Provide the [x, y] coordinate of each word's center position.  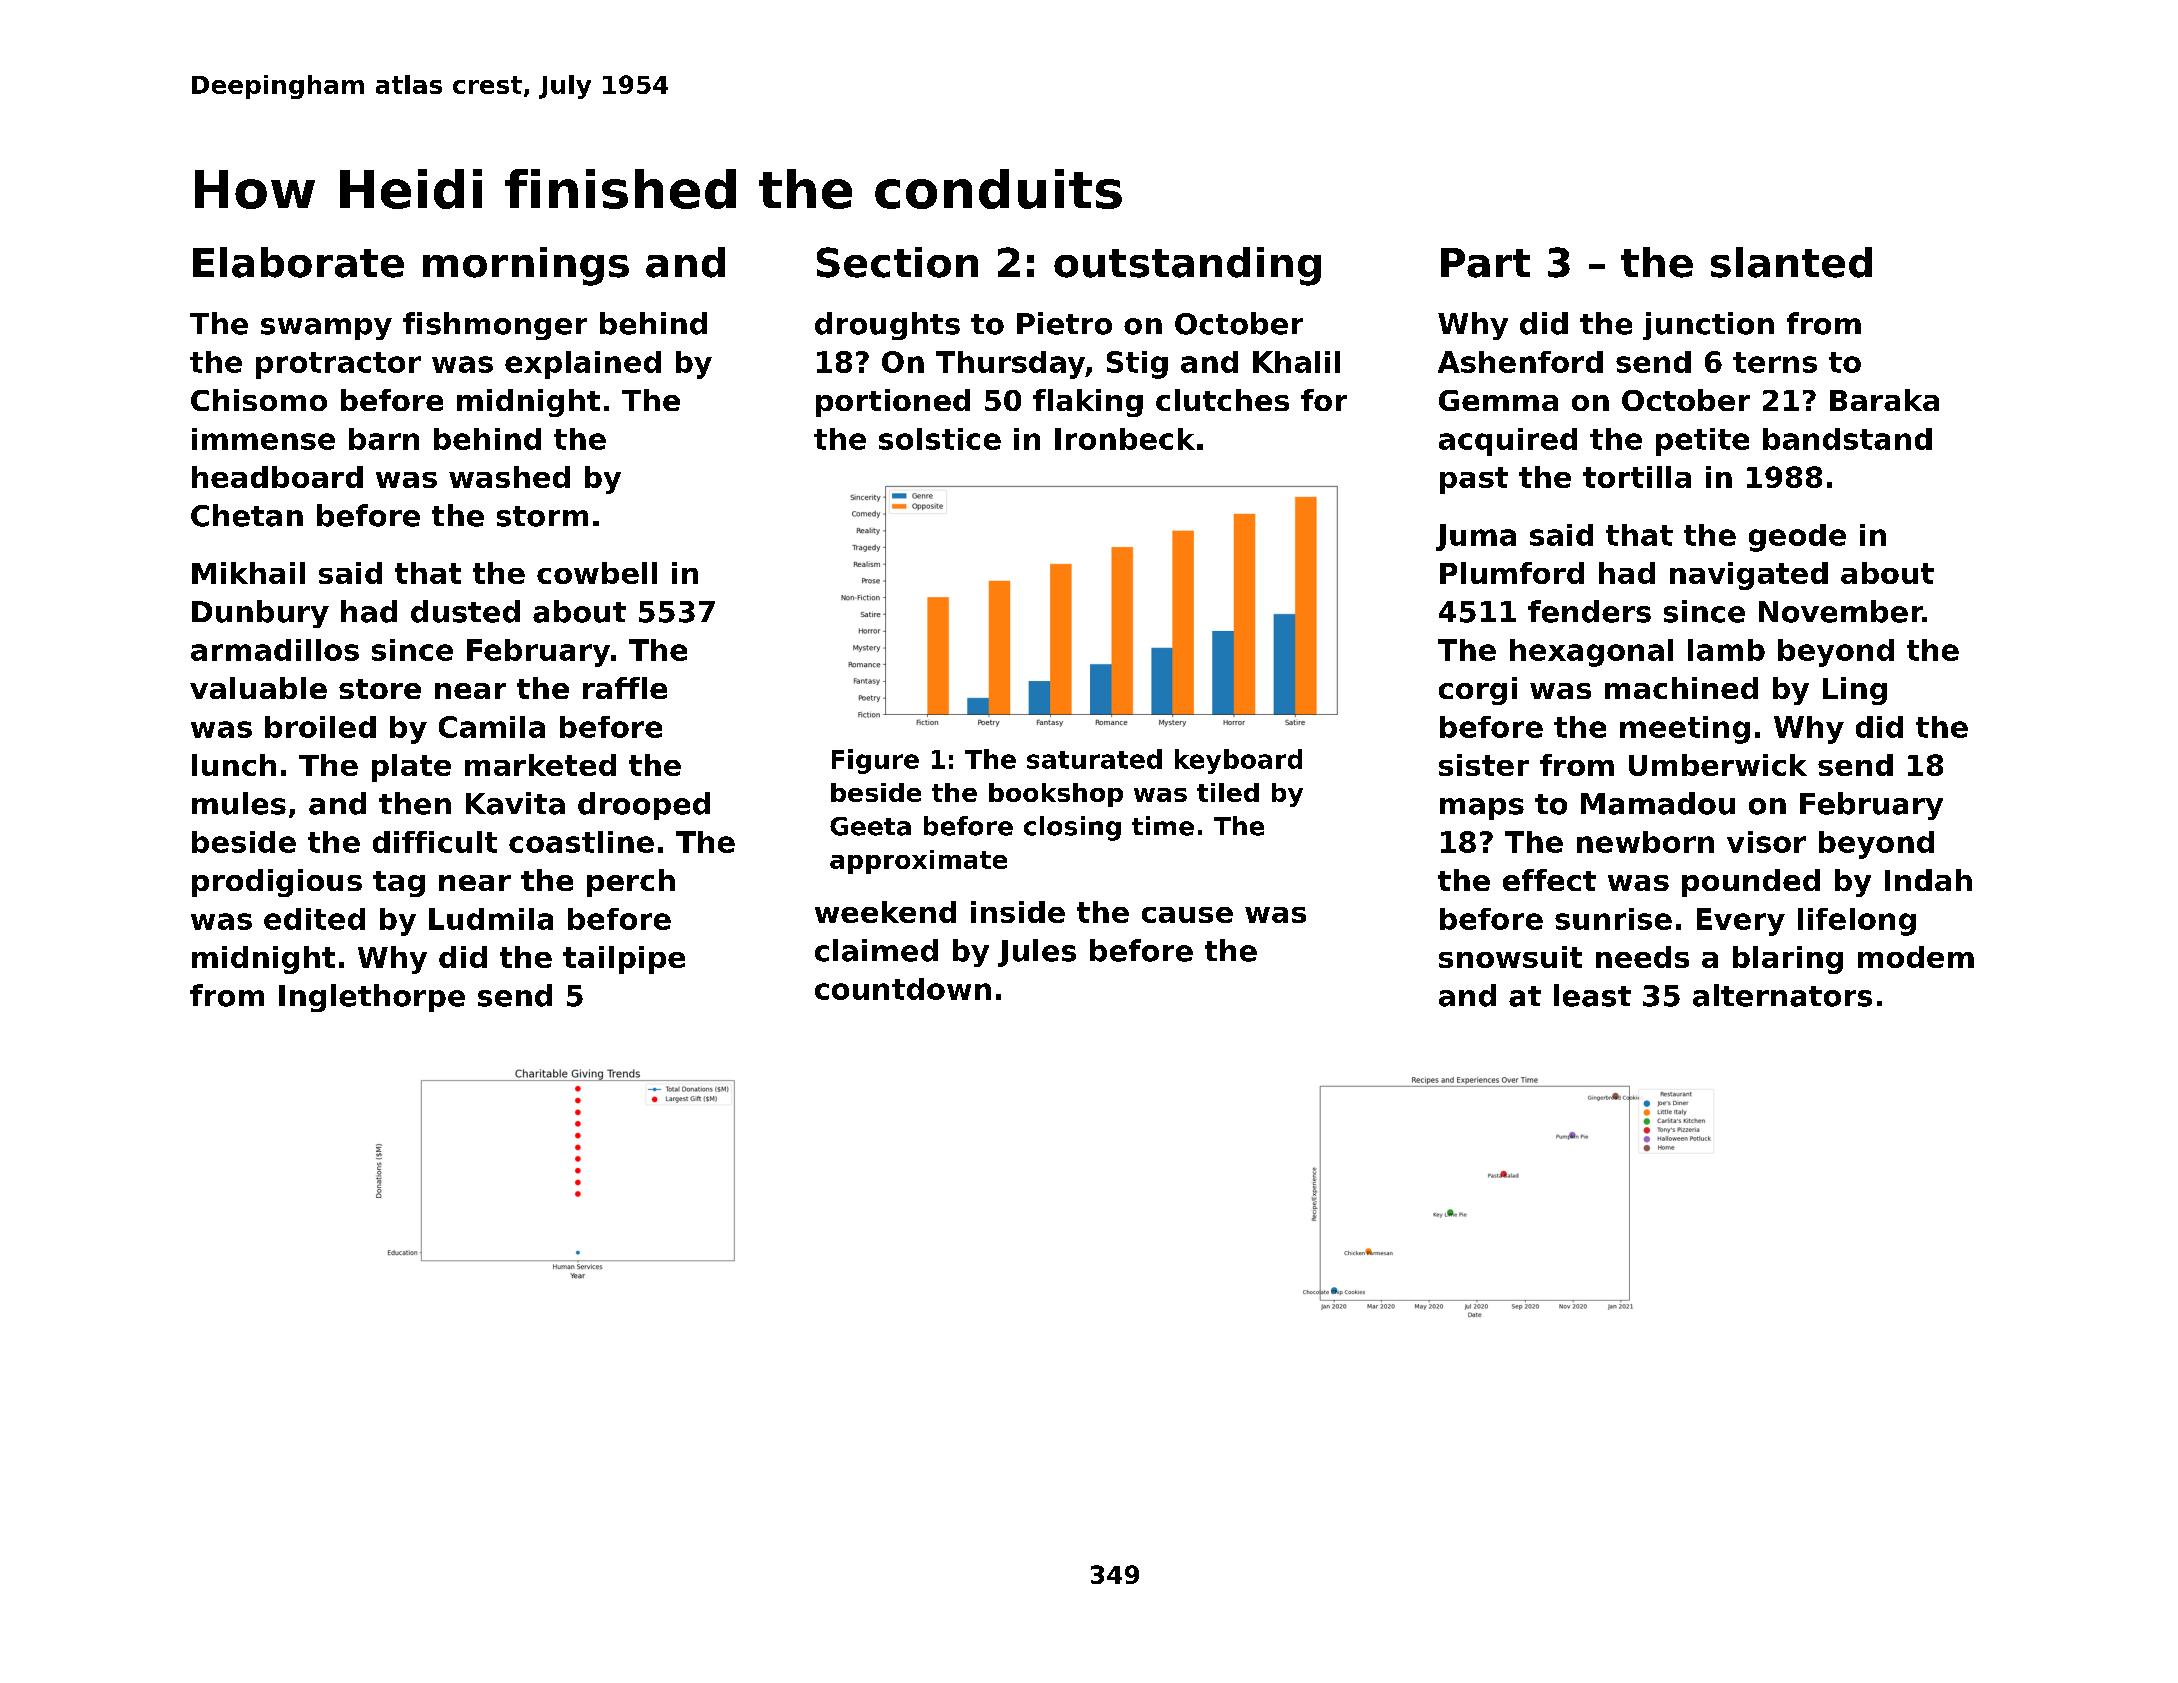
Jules [1037, 953]
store [380, 689]
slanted [1791, 262]
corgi [1478, 691]
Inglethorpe [372, 998]
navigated [1749, 576]
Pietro [1064, 323]
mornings [526, 266]
